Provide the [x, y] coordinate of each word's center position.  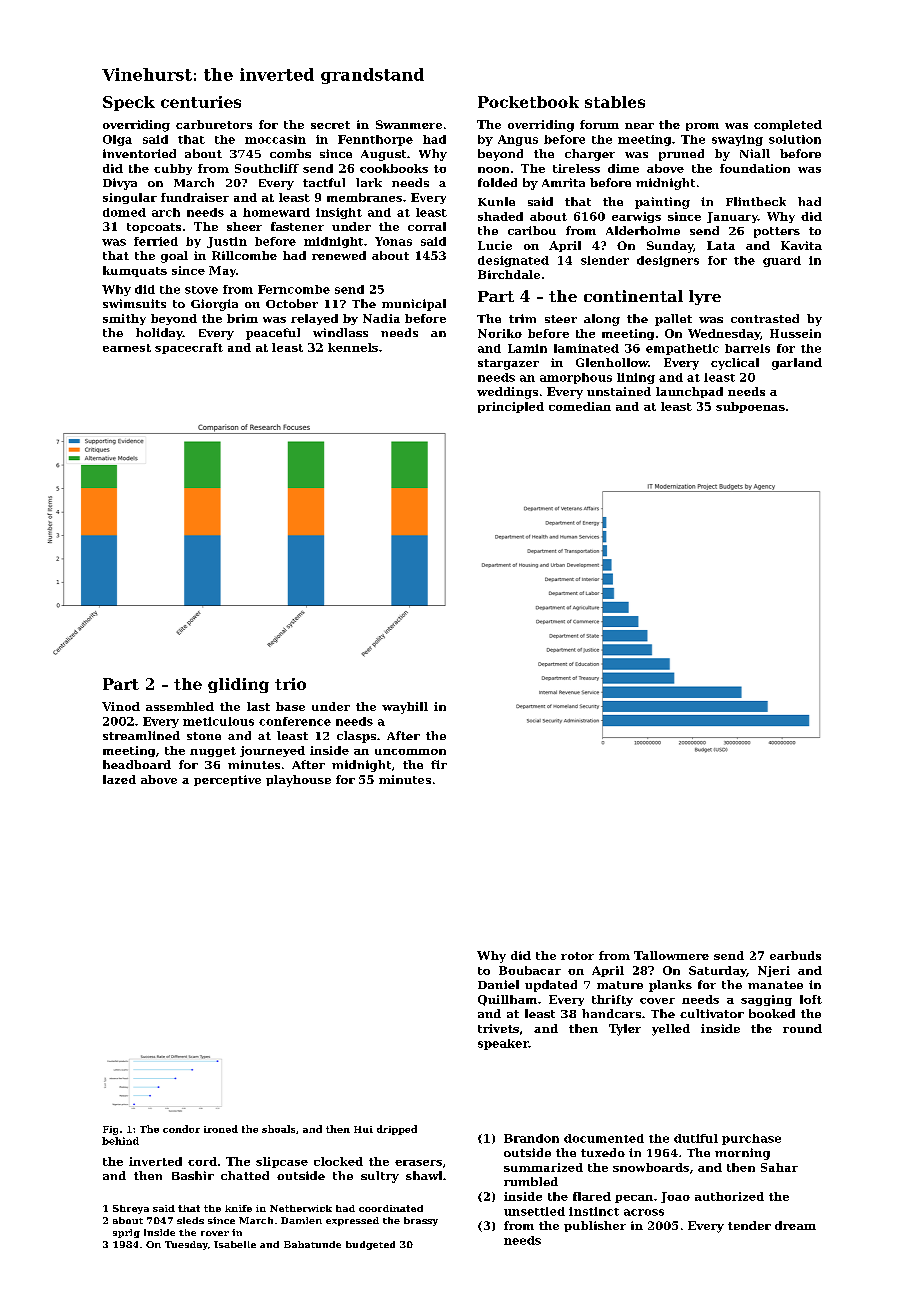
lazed [119, 779]
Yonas [393, 241]
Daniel [498, 984]
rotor [577, 956]
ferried [156, 241]
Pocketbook [528, 102]
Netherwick [301, 1208]
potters [777, 232]
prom [702, 127]
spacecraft [189, 348]
